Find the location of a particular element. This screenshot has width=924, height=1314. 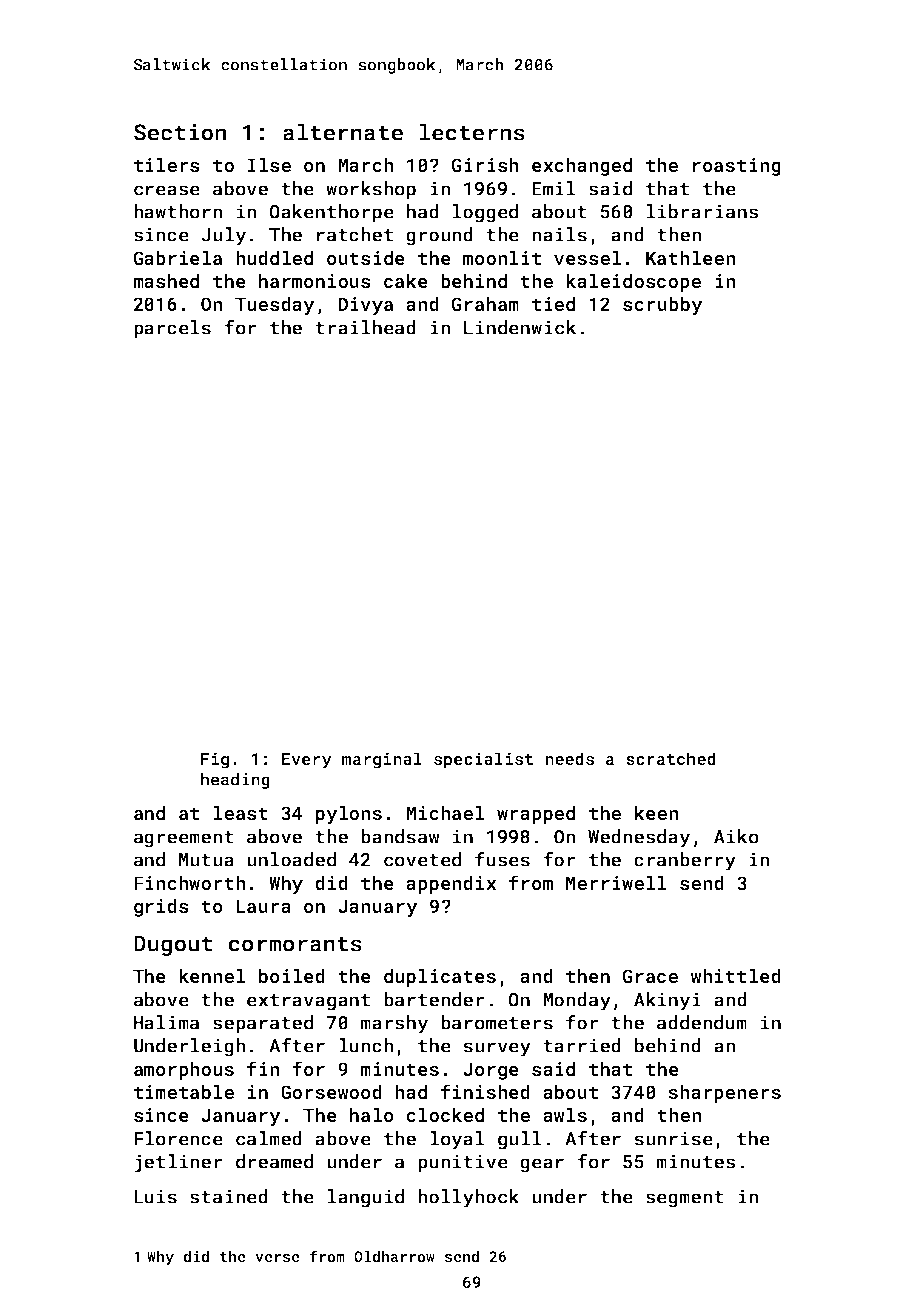

Graham is located at coordinates (485, 303).
